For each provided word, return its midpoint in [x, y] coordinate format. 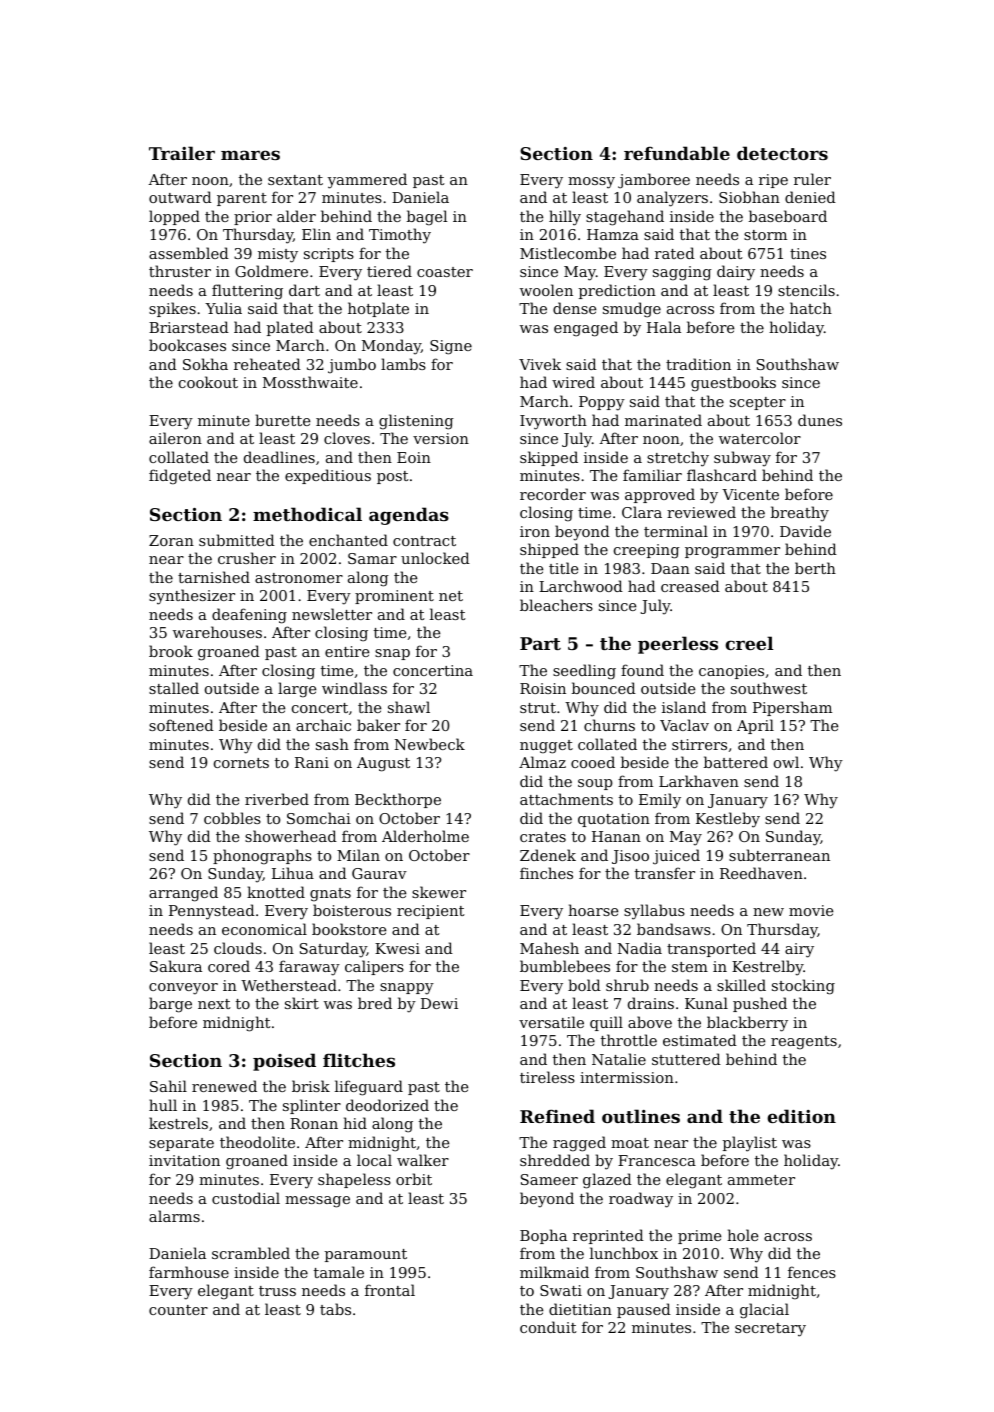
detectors [782, 153]
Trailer [182, 153]
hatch [811, 308]
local [374, 1160]
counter [178, 1310]
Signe [451, 347]
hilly [565, 218]
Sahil [168, 1086]
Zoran [171, 540]
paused [644, 1310]
